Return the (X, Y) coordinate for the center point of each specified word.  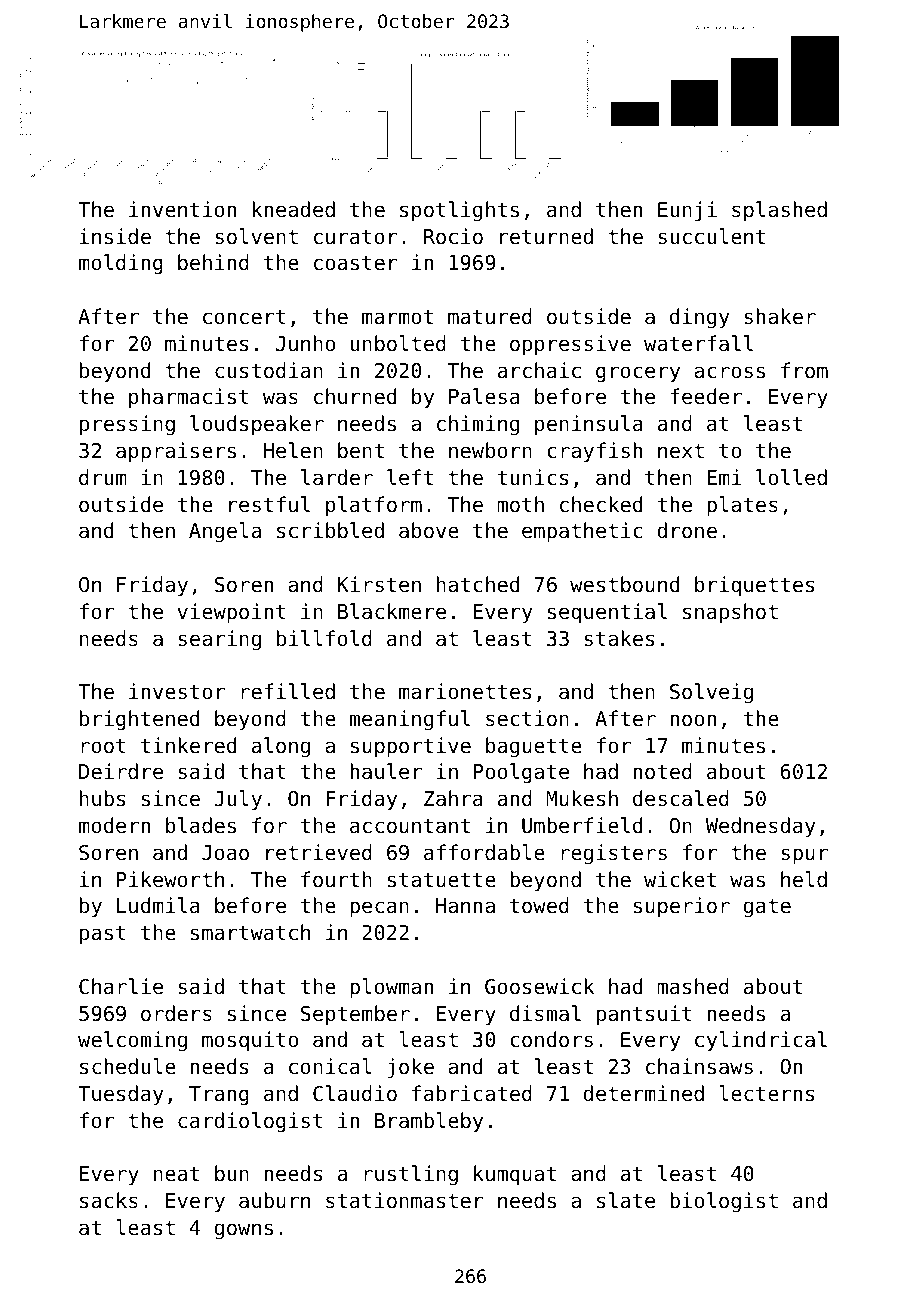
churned (355, 396)
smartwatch (250, 932)
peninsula (589, 425)
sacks (109, 1200)
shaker (780, 316)
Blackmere (392, 611)
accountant (410, 826)
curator (356, 237)
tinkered (188, 745)
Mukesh (582, 798)
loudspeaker (257, 425)
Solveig (711, 693)
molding (121, 264)
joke (410, 1068)
